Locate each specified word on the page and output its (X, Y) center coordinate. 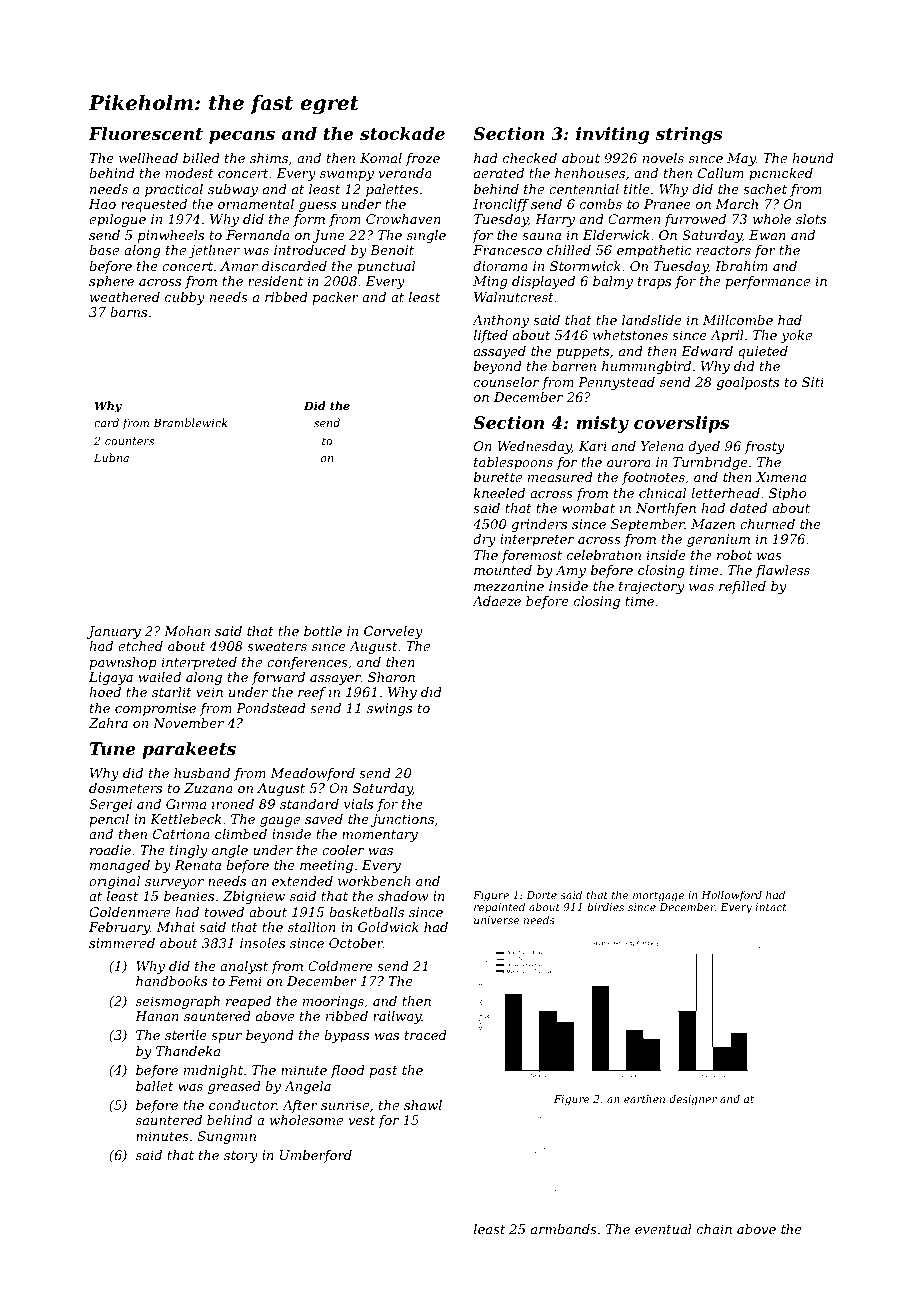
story (241, 1157)
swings (389, 709)
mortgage (658, 897)
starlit (172, 692)
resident (275, 281)
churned (767, 524)
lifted (491, 336)
